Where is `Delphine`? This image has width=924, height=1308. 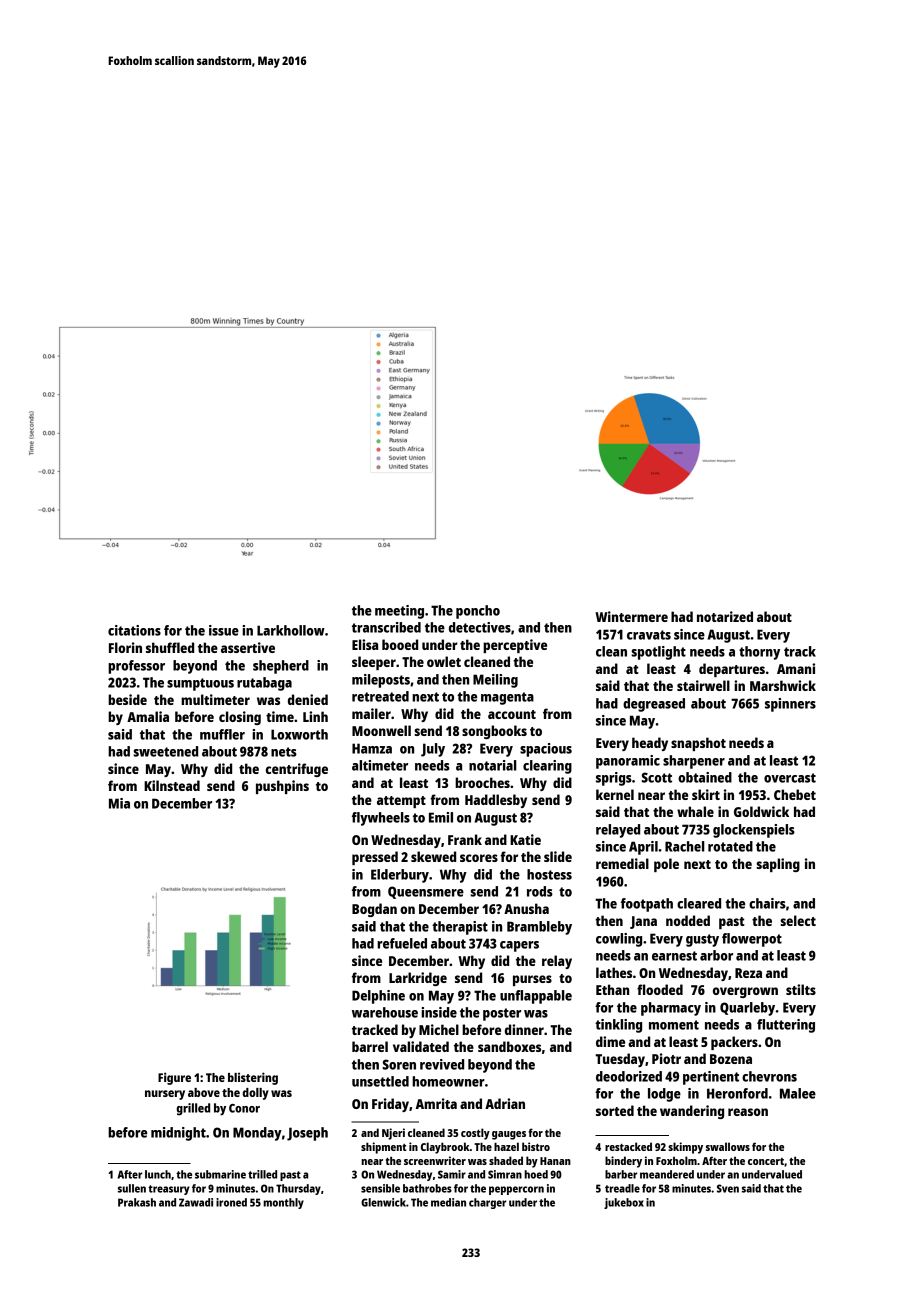 Delphine is located at coordinates (378, 997).
